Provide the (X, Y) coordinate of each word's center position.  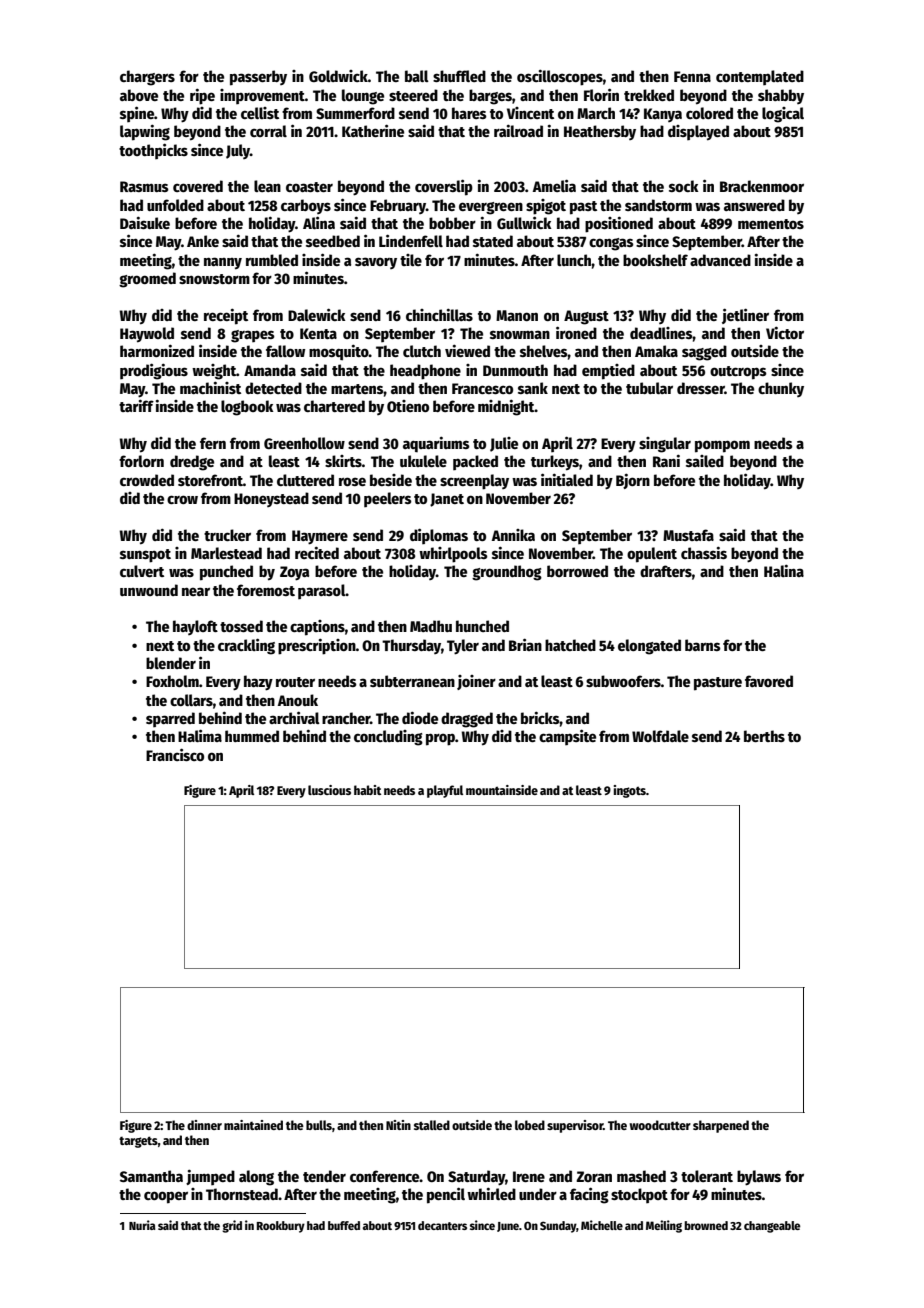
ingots (630, 791)
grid (232, 1226)
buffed (344, 1225)
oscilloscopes (560, 77)
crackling (246, 646)
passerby (258, 78)
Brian (525, 644)
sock (684, 186)
